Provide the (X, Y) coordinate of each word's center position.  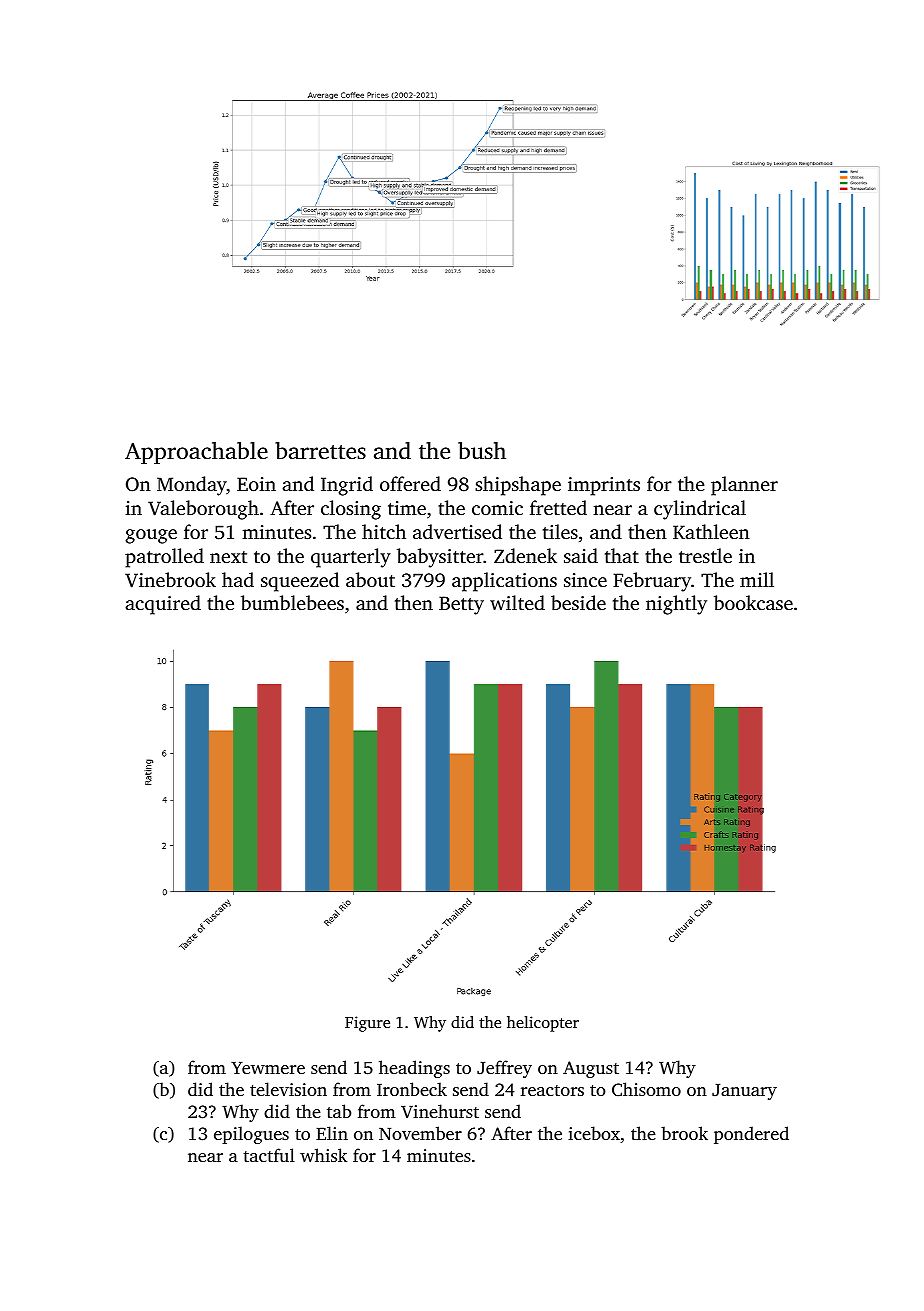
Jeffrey (504, 1069)
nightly (676, 605)
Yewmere (268, 1068)
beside (578, 602)
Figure (367, 1024)
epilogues (251, 1135)
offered (410, 483)
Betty (461, 605)
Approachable (196, 453)
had (238, 579)
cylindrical (700, 510)
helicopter (543, 1024)
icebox (594, 1133)
